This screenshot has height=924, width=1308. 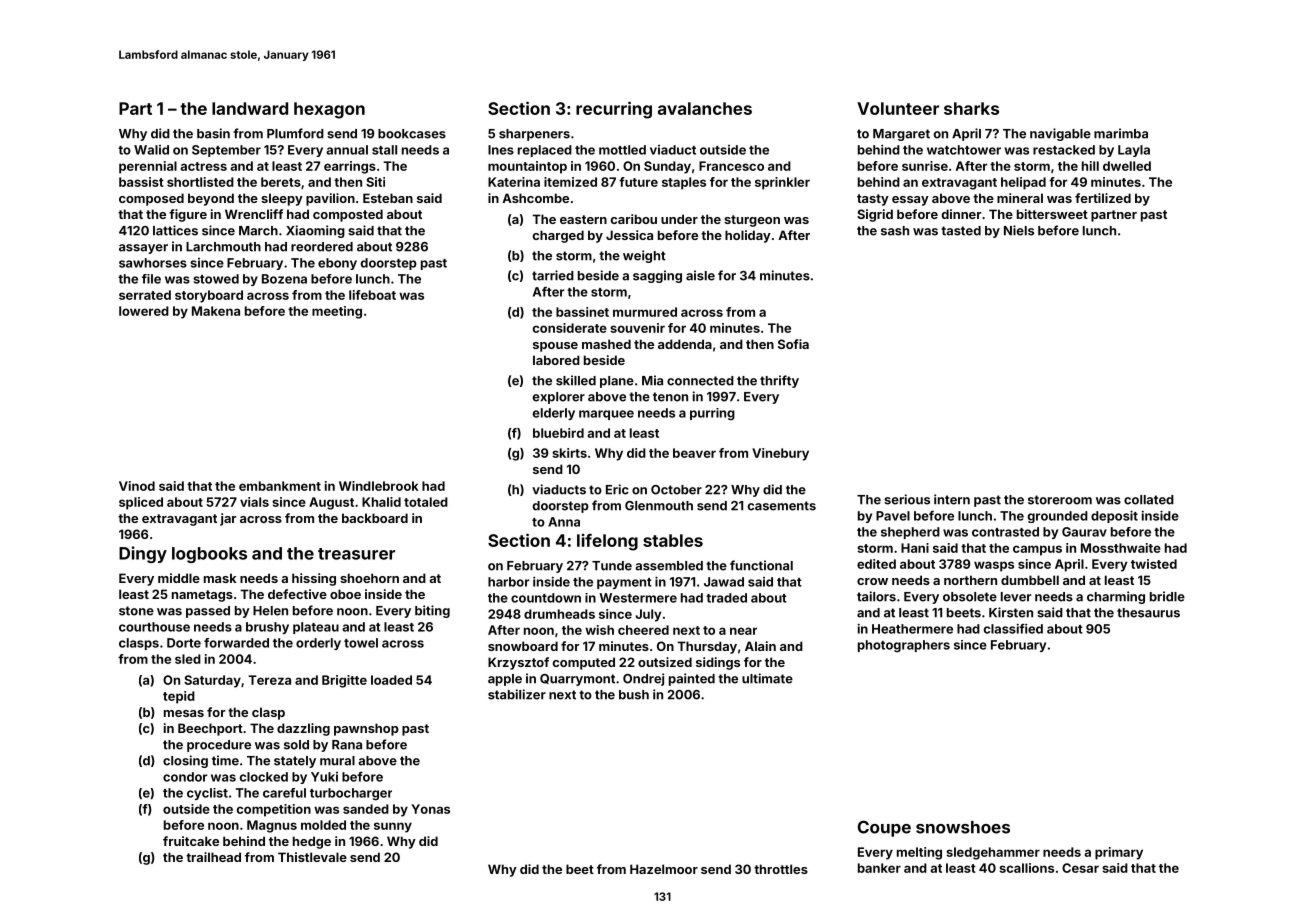 What do you see at coordinates (971, 108) in the screenshot?
I see `sharks` at bounding box center [971, 108].
